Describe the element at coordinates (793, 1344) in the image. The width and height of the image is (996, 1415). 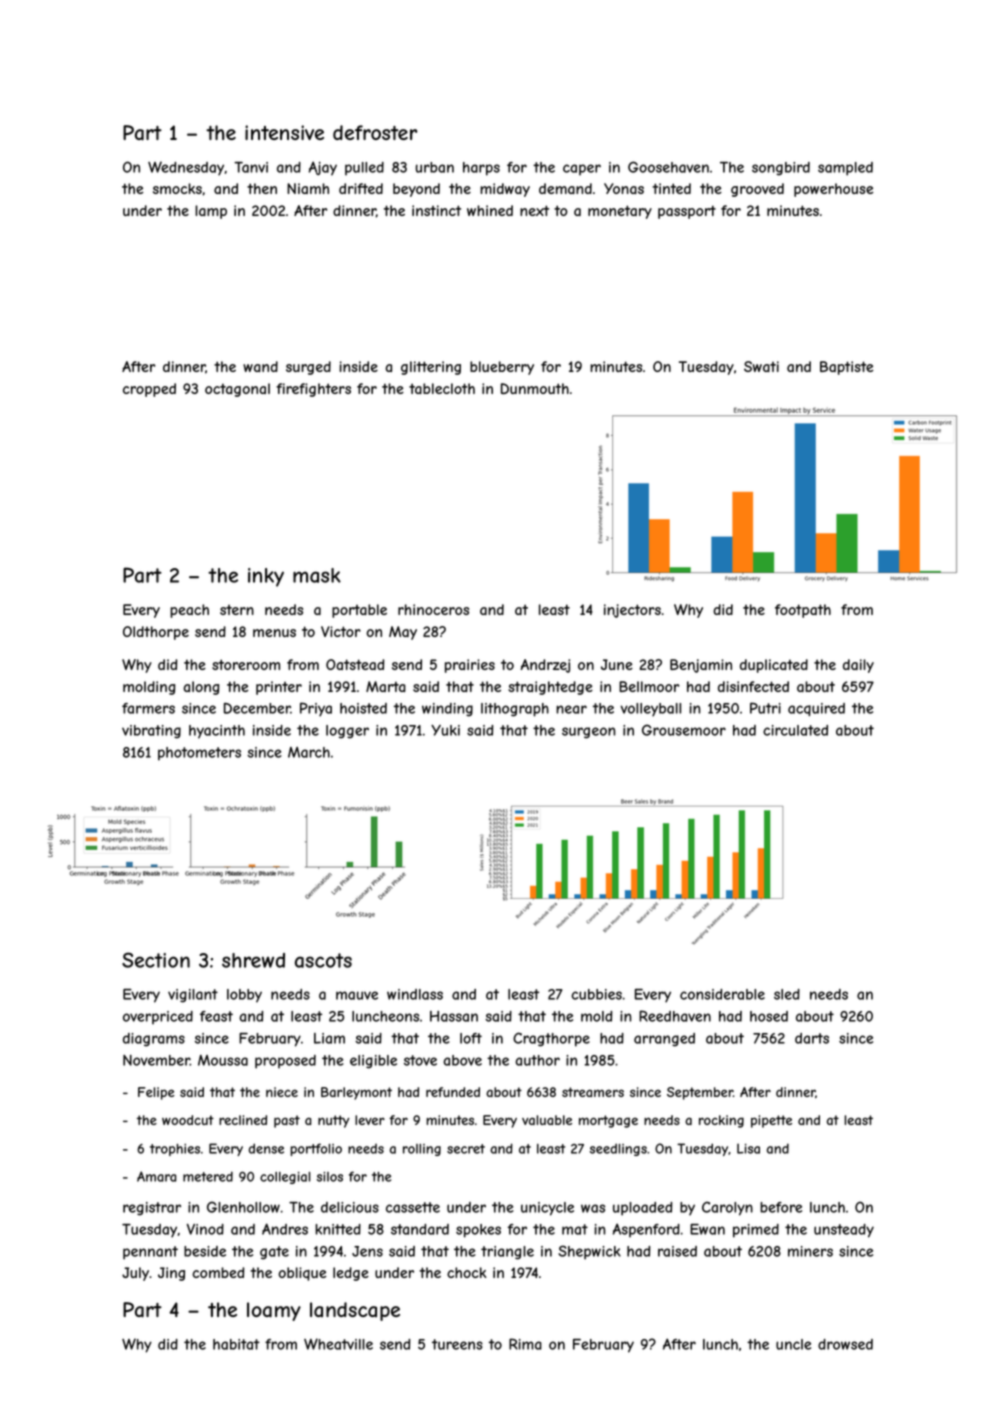
I see `uncle` at that location.
